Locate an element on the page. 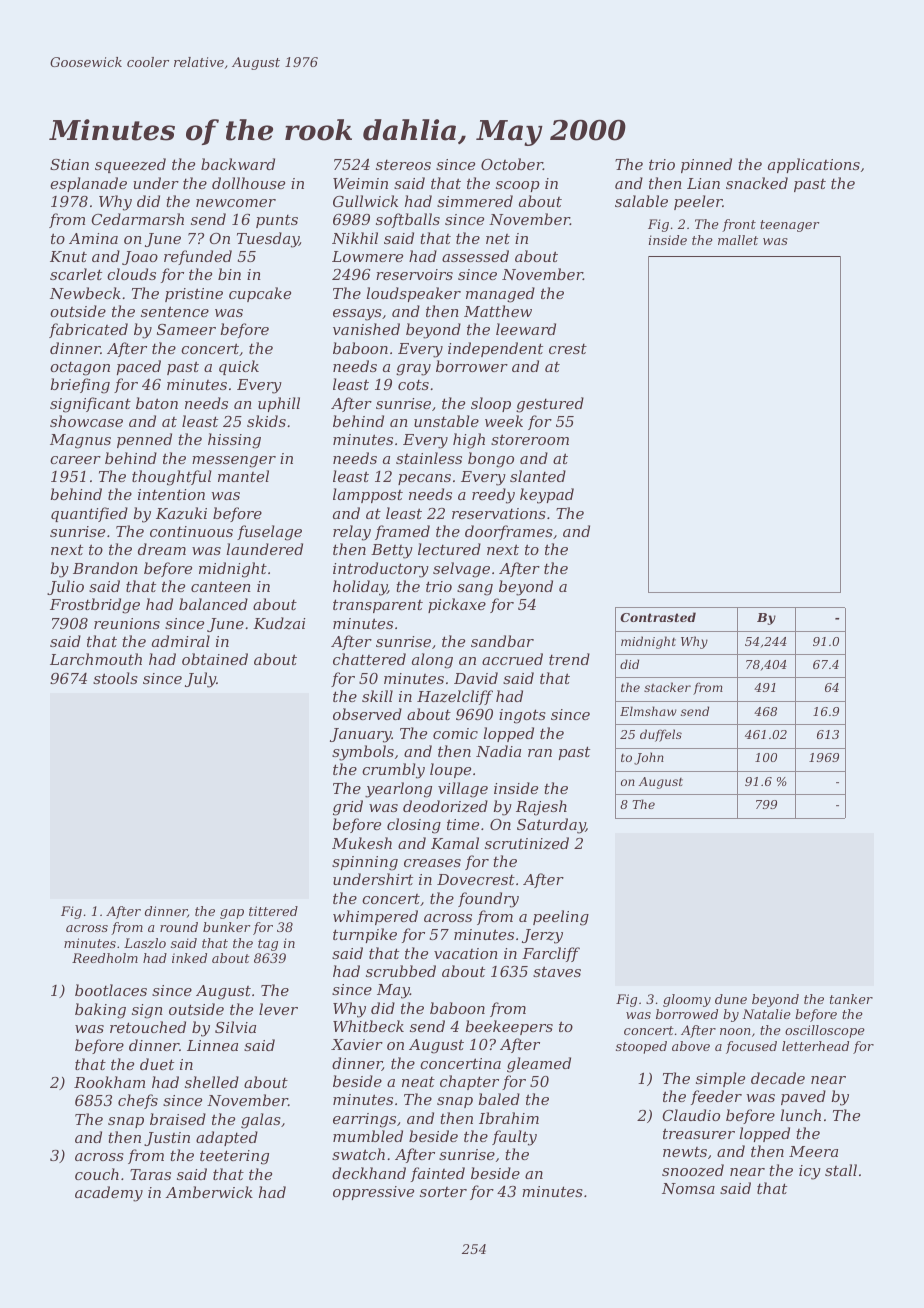  whimpered is located at coordinates (375, 917).
